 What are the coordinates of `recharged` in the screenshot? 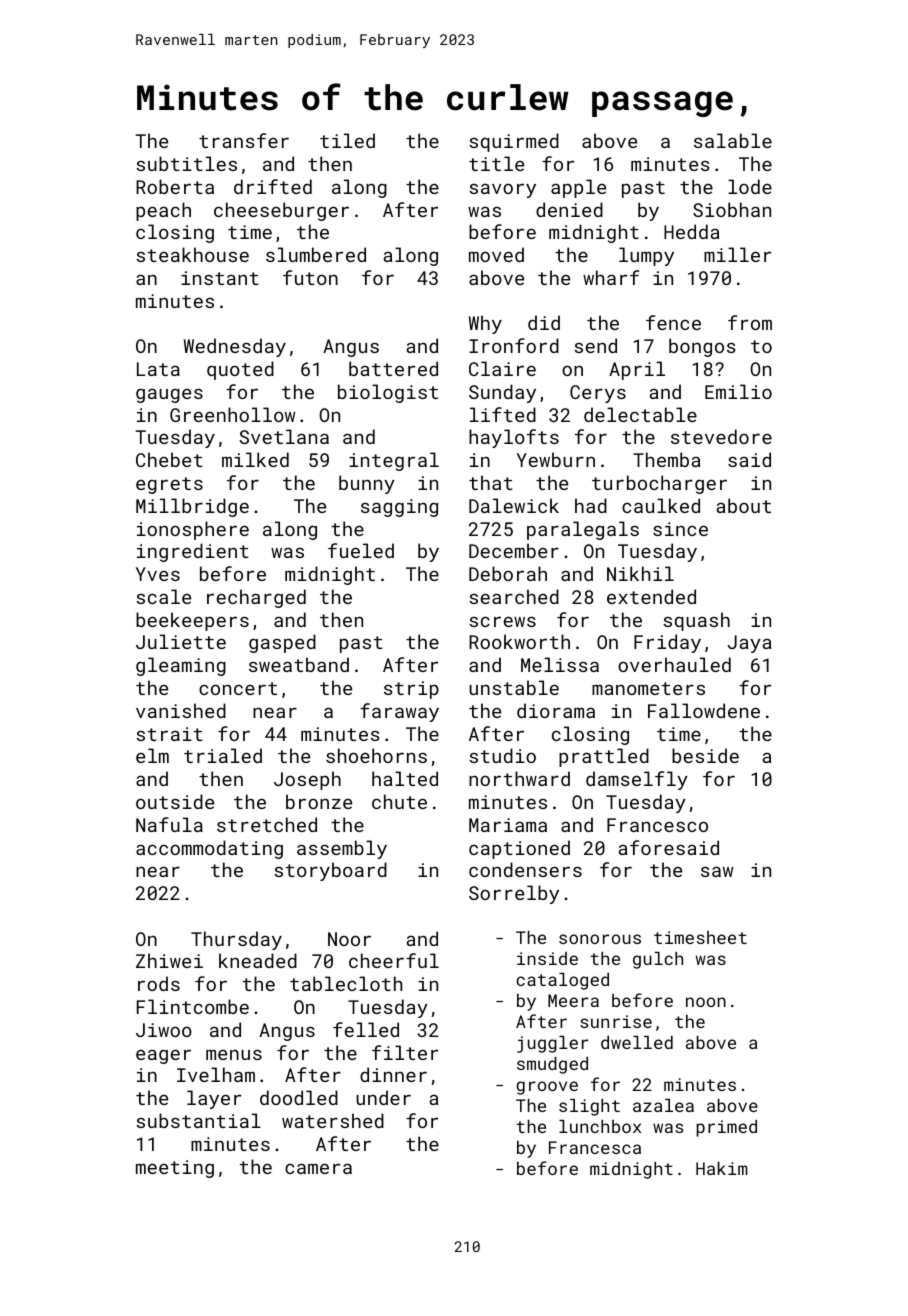 It's located at (256, 598).
